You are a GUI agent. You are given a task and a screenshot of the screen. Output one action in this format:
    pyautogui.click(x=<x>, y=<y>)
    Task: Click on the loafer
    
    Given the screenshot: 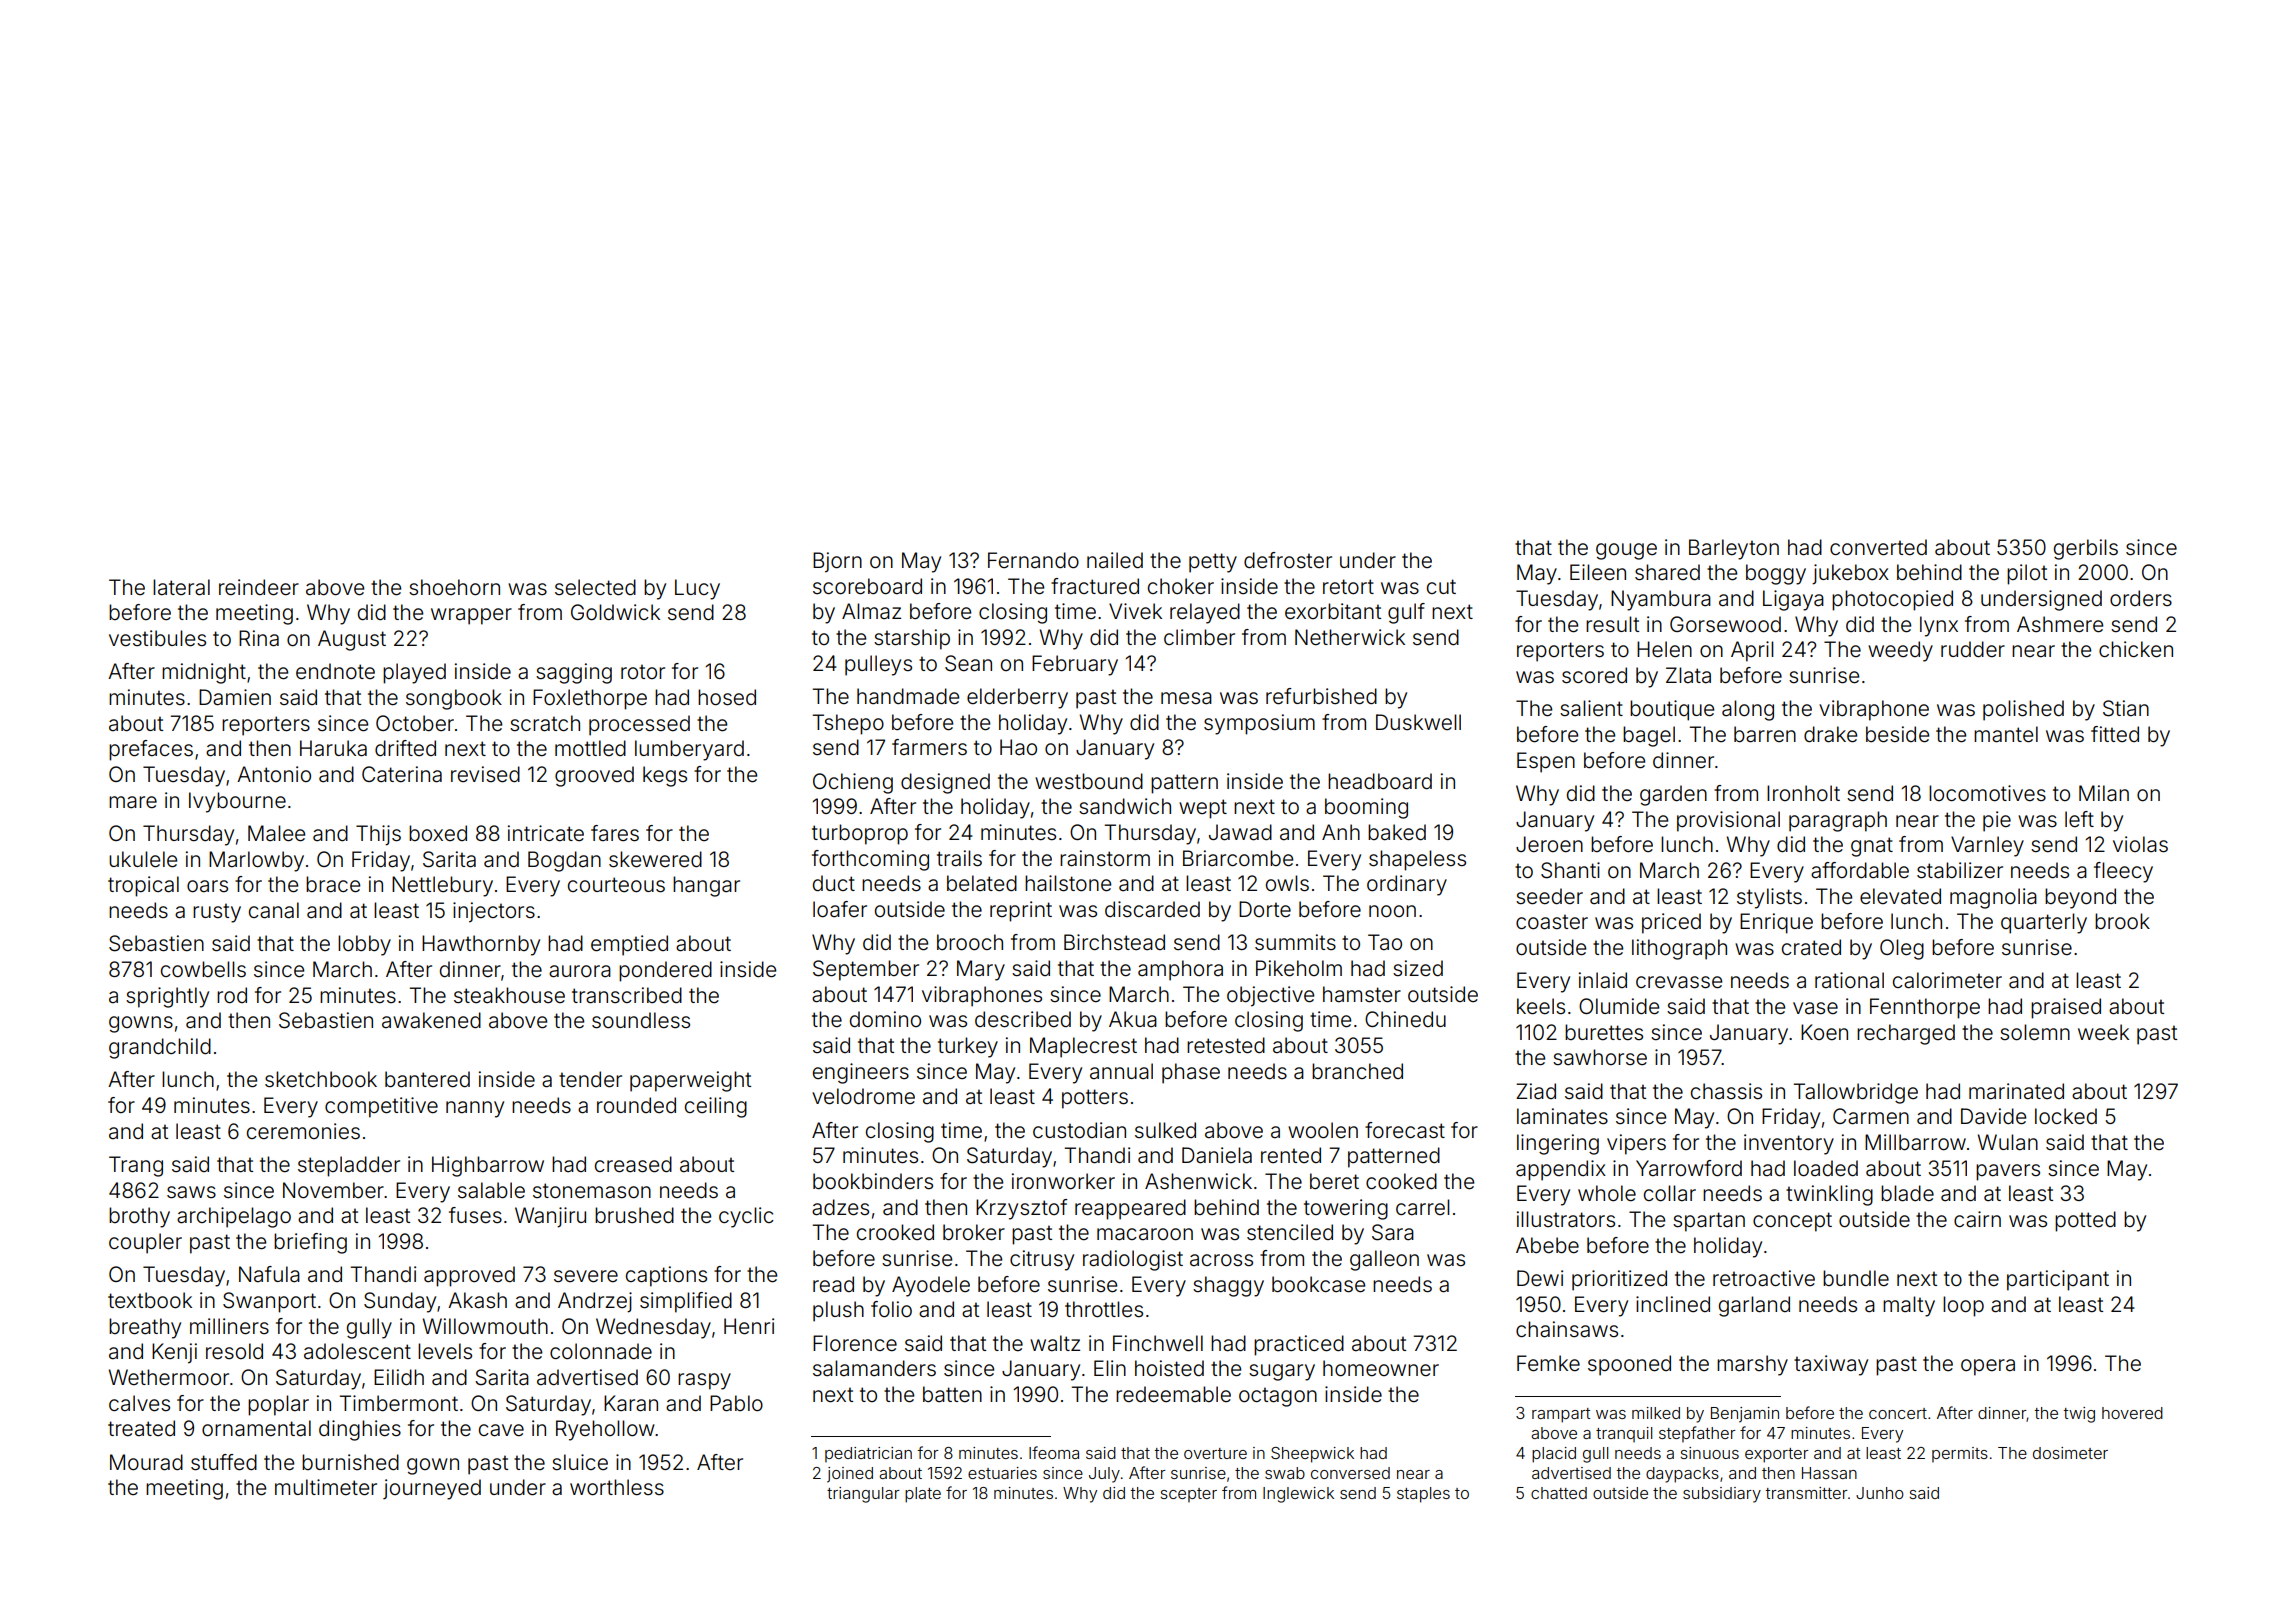 What is the action you would take?
    pyautogui.click(x=840, y=909)
